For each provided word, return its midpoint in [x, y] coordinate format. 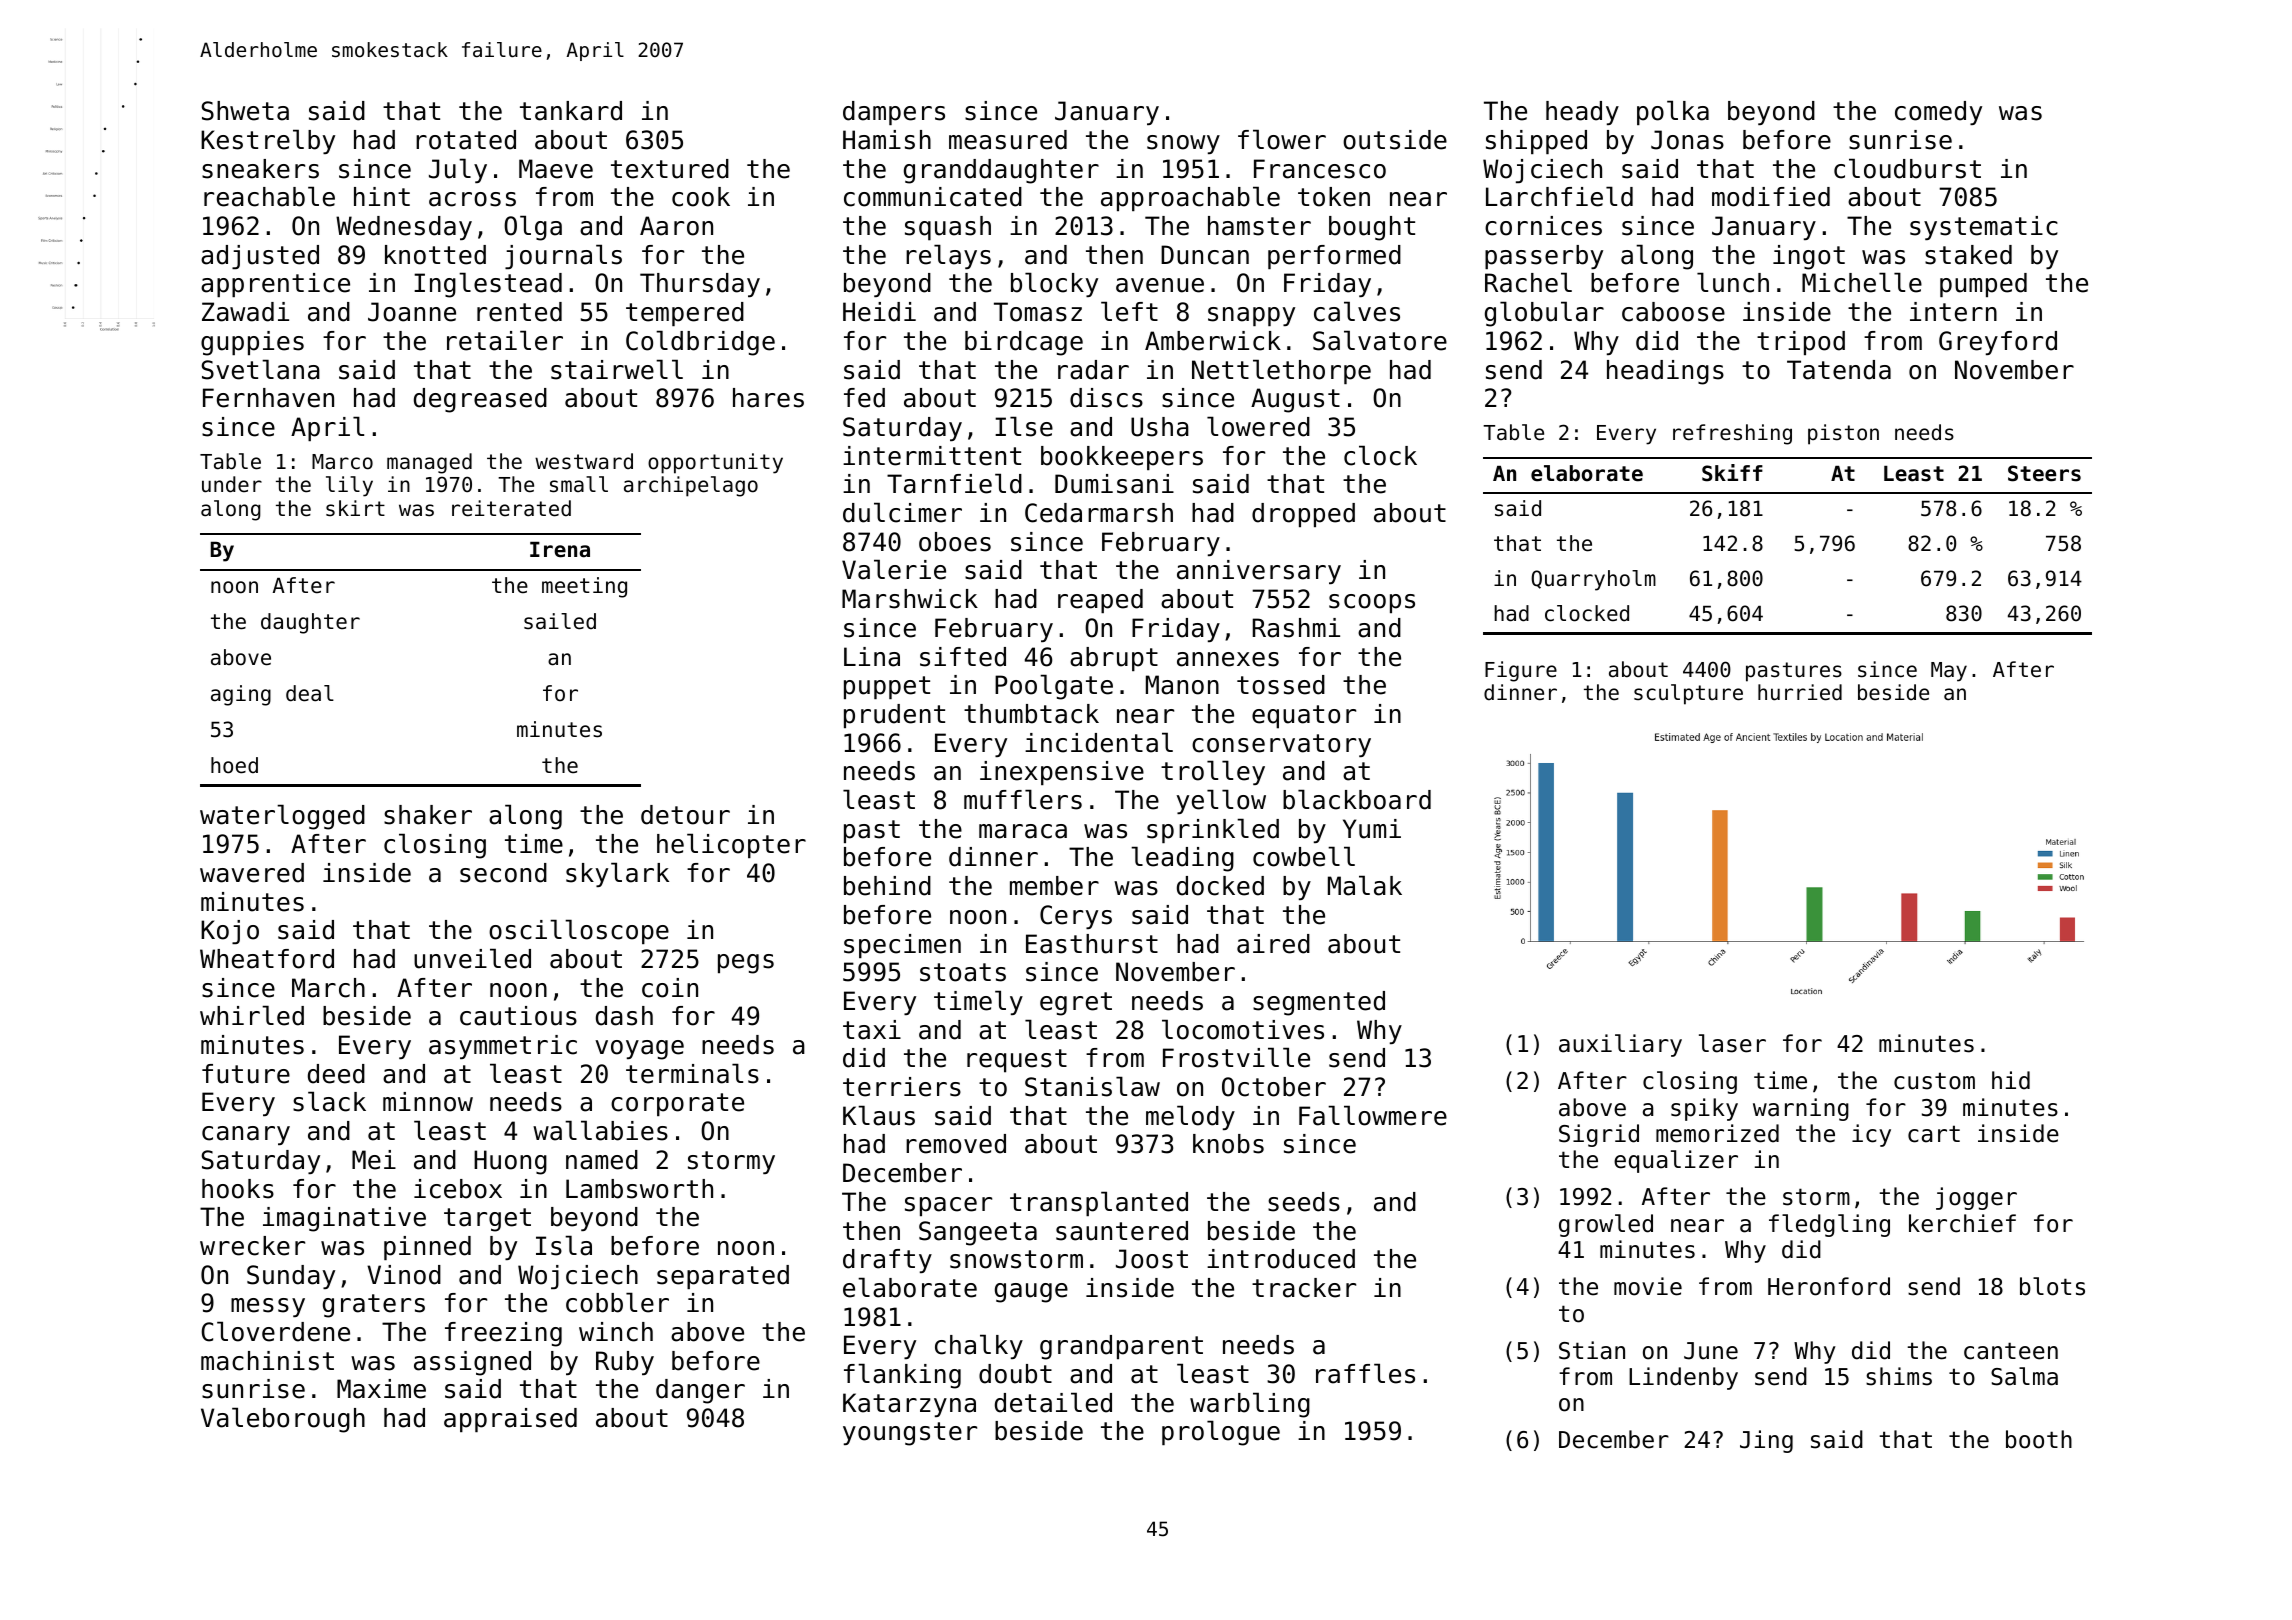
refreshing [1732, 434]
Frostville [1236, 1057]
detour [685, 815]
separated [723, 1277]
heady [1582, 113]
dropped [1303, 515]
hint [382, 196]
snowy [1183, 144]
